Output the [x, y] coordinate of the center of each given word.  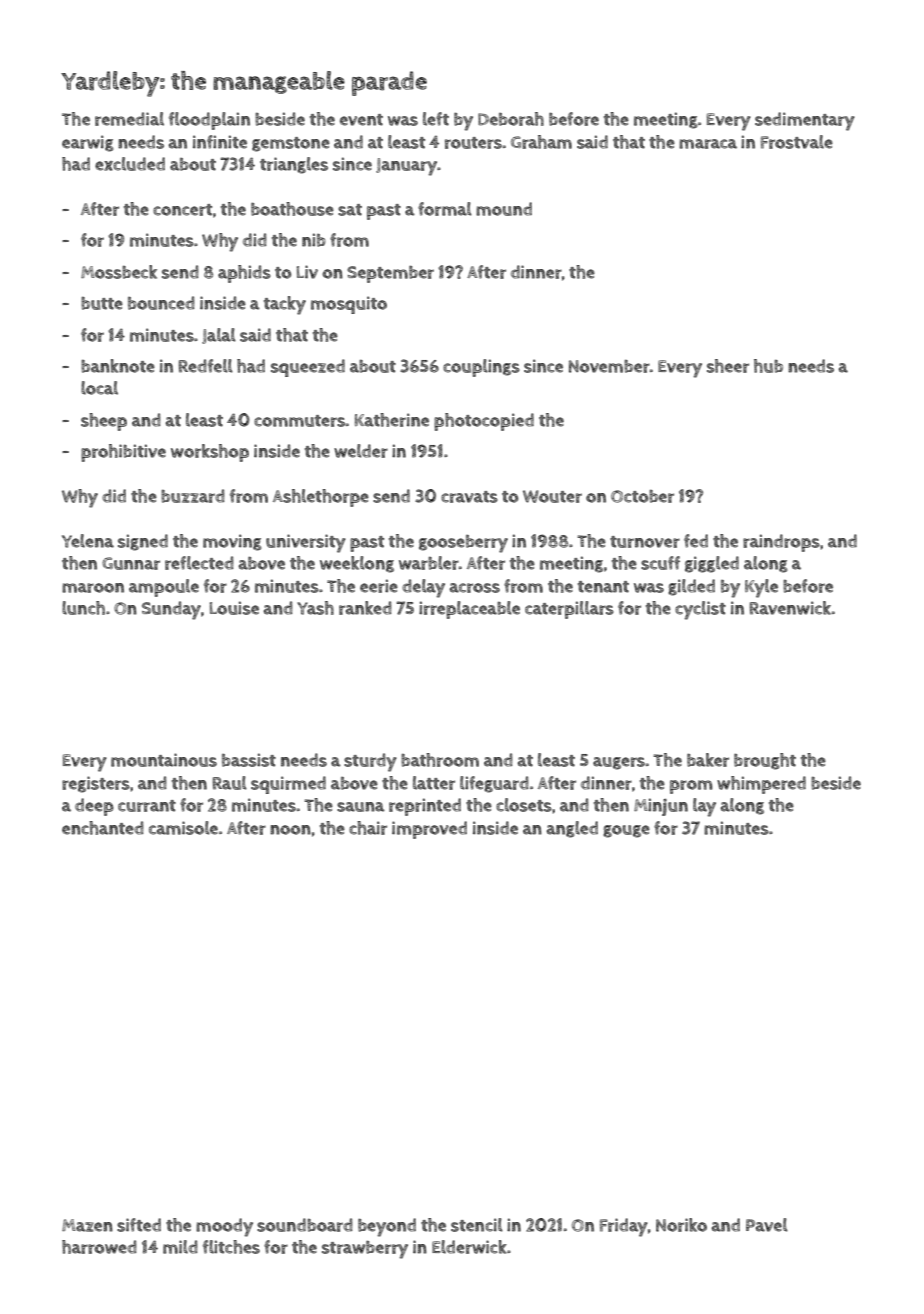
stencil [477, 1225]
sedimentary [805, 121]
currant [147, 806]
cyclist [700, 610]
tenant [603, 587]
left [436, 119]
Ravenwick [790, 608]
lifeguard [494, 784]
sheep [104, 422]
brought [765, 761]
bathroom [440, 760]
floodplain [209, 121]
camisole [183, 828]
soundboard [305, 1225]
